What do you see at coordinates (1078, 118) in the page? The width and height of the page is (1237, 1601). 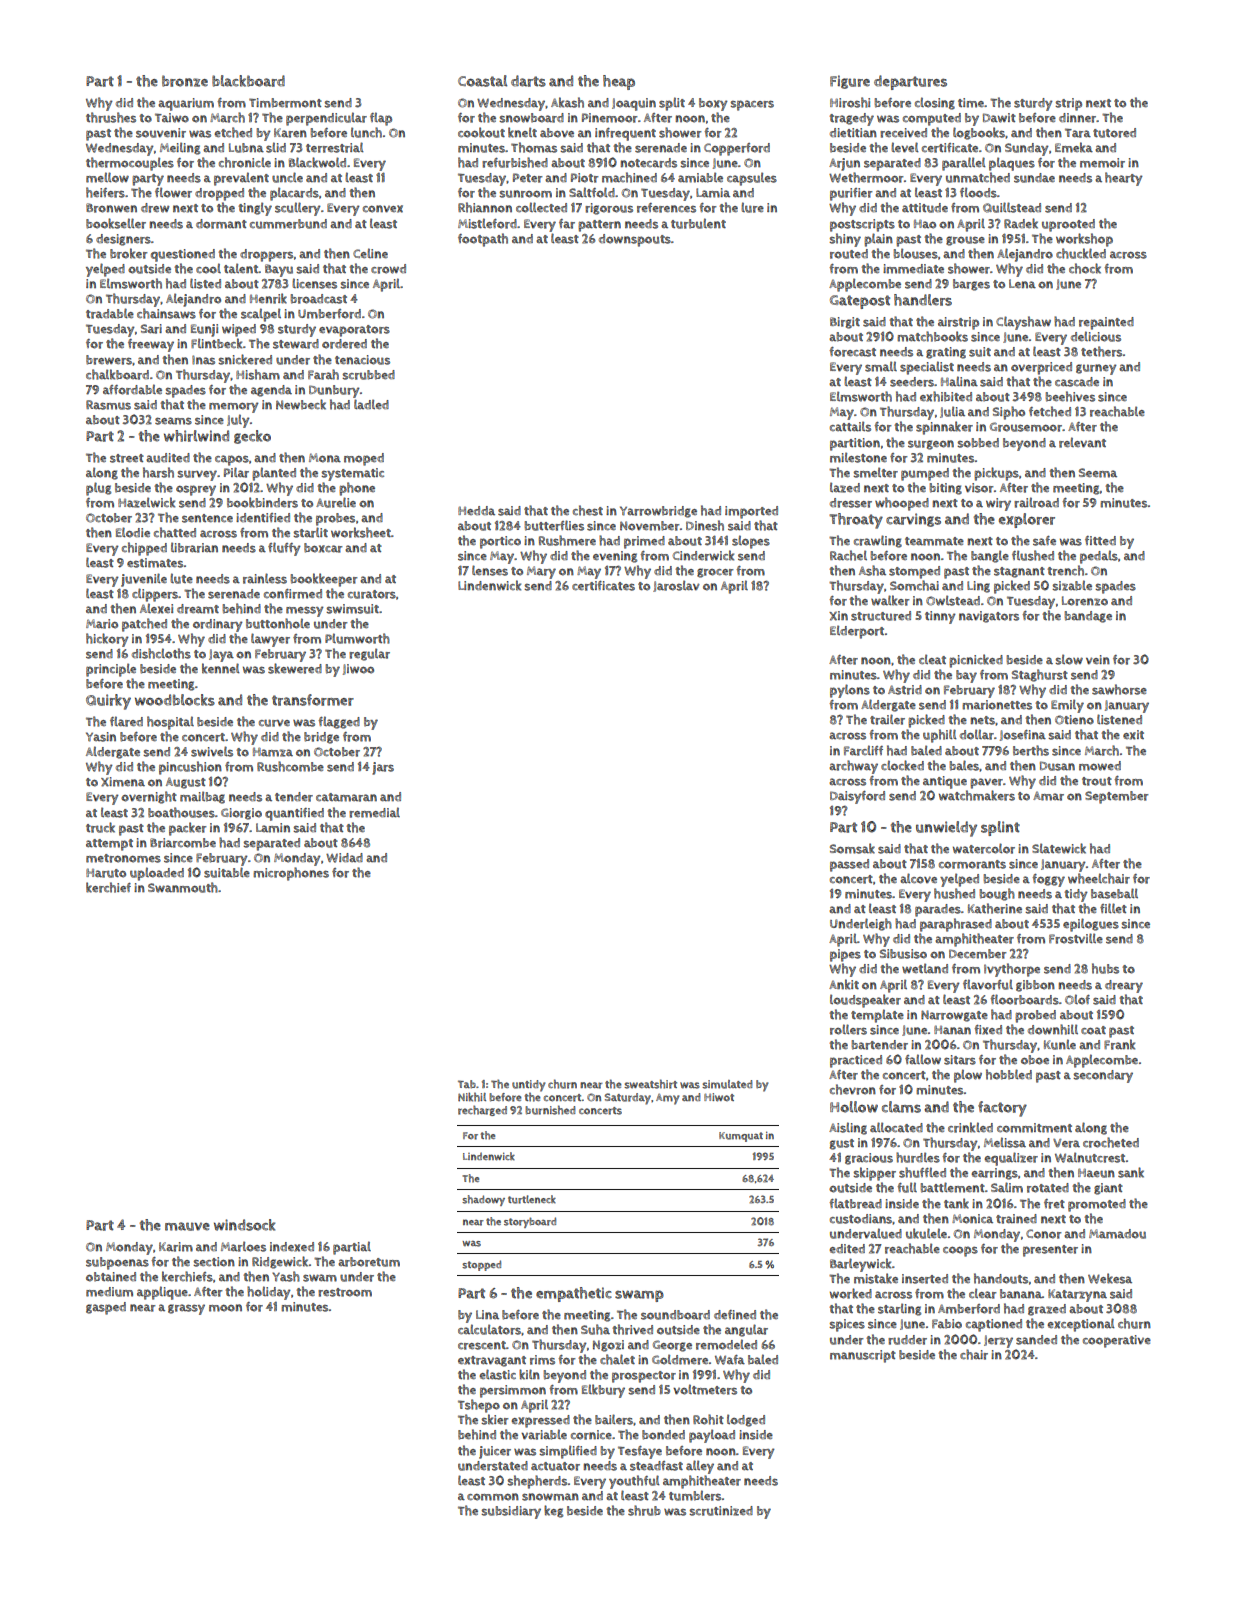 I see `dinner` at bounding box center [1078, 118].
